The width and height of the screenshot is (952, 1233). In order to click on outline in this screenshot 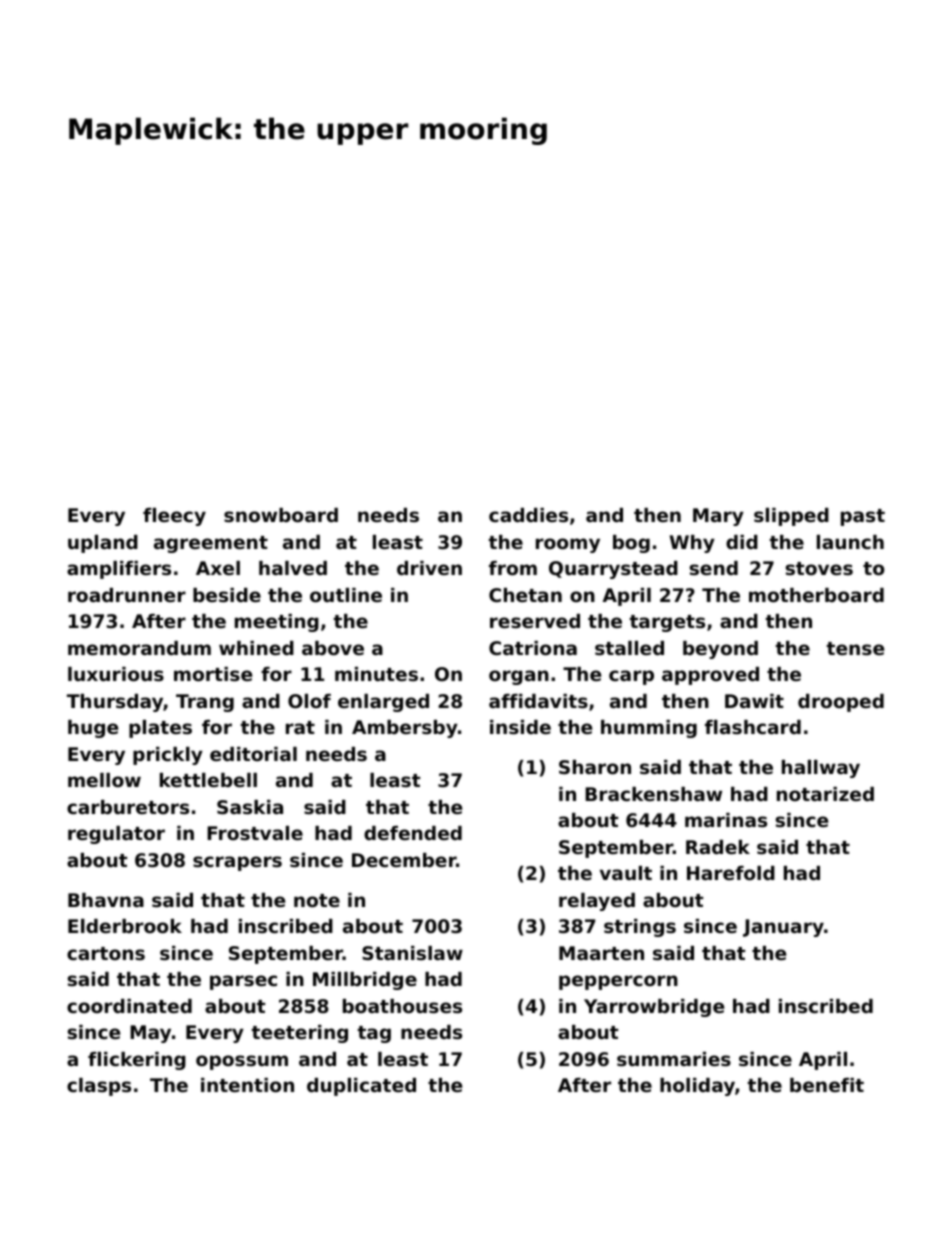, I will do `click(346, 595)`.
